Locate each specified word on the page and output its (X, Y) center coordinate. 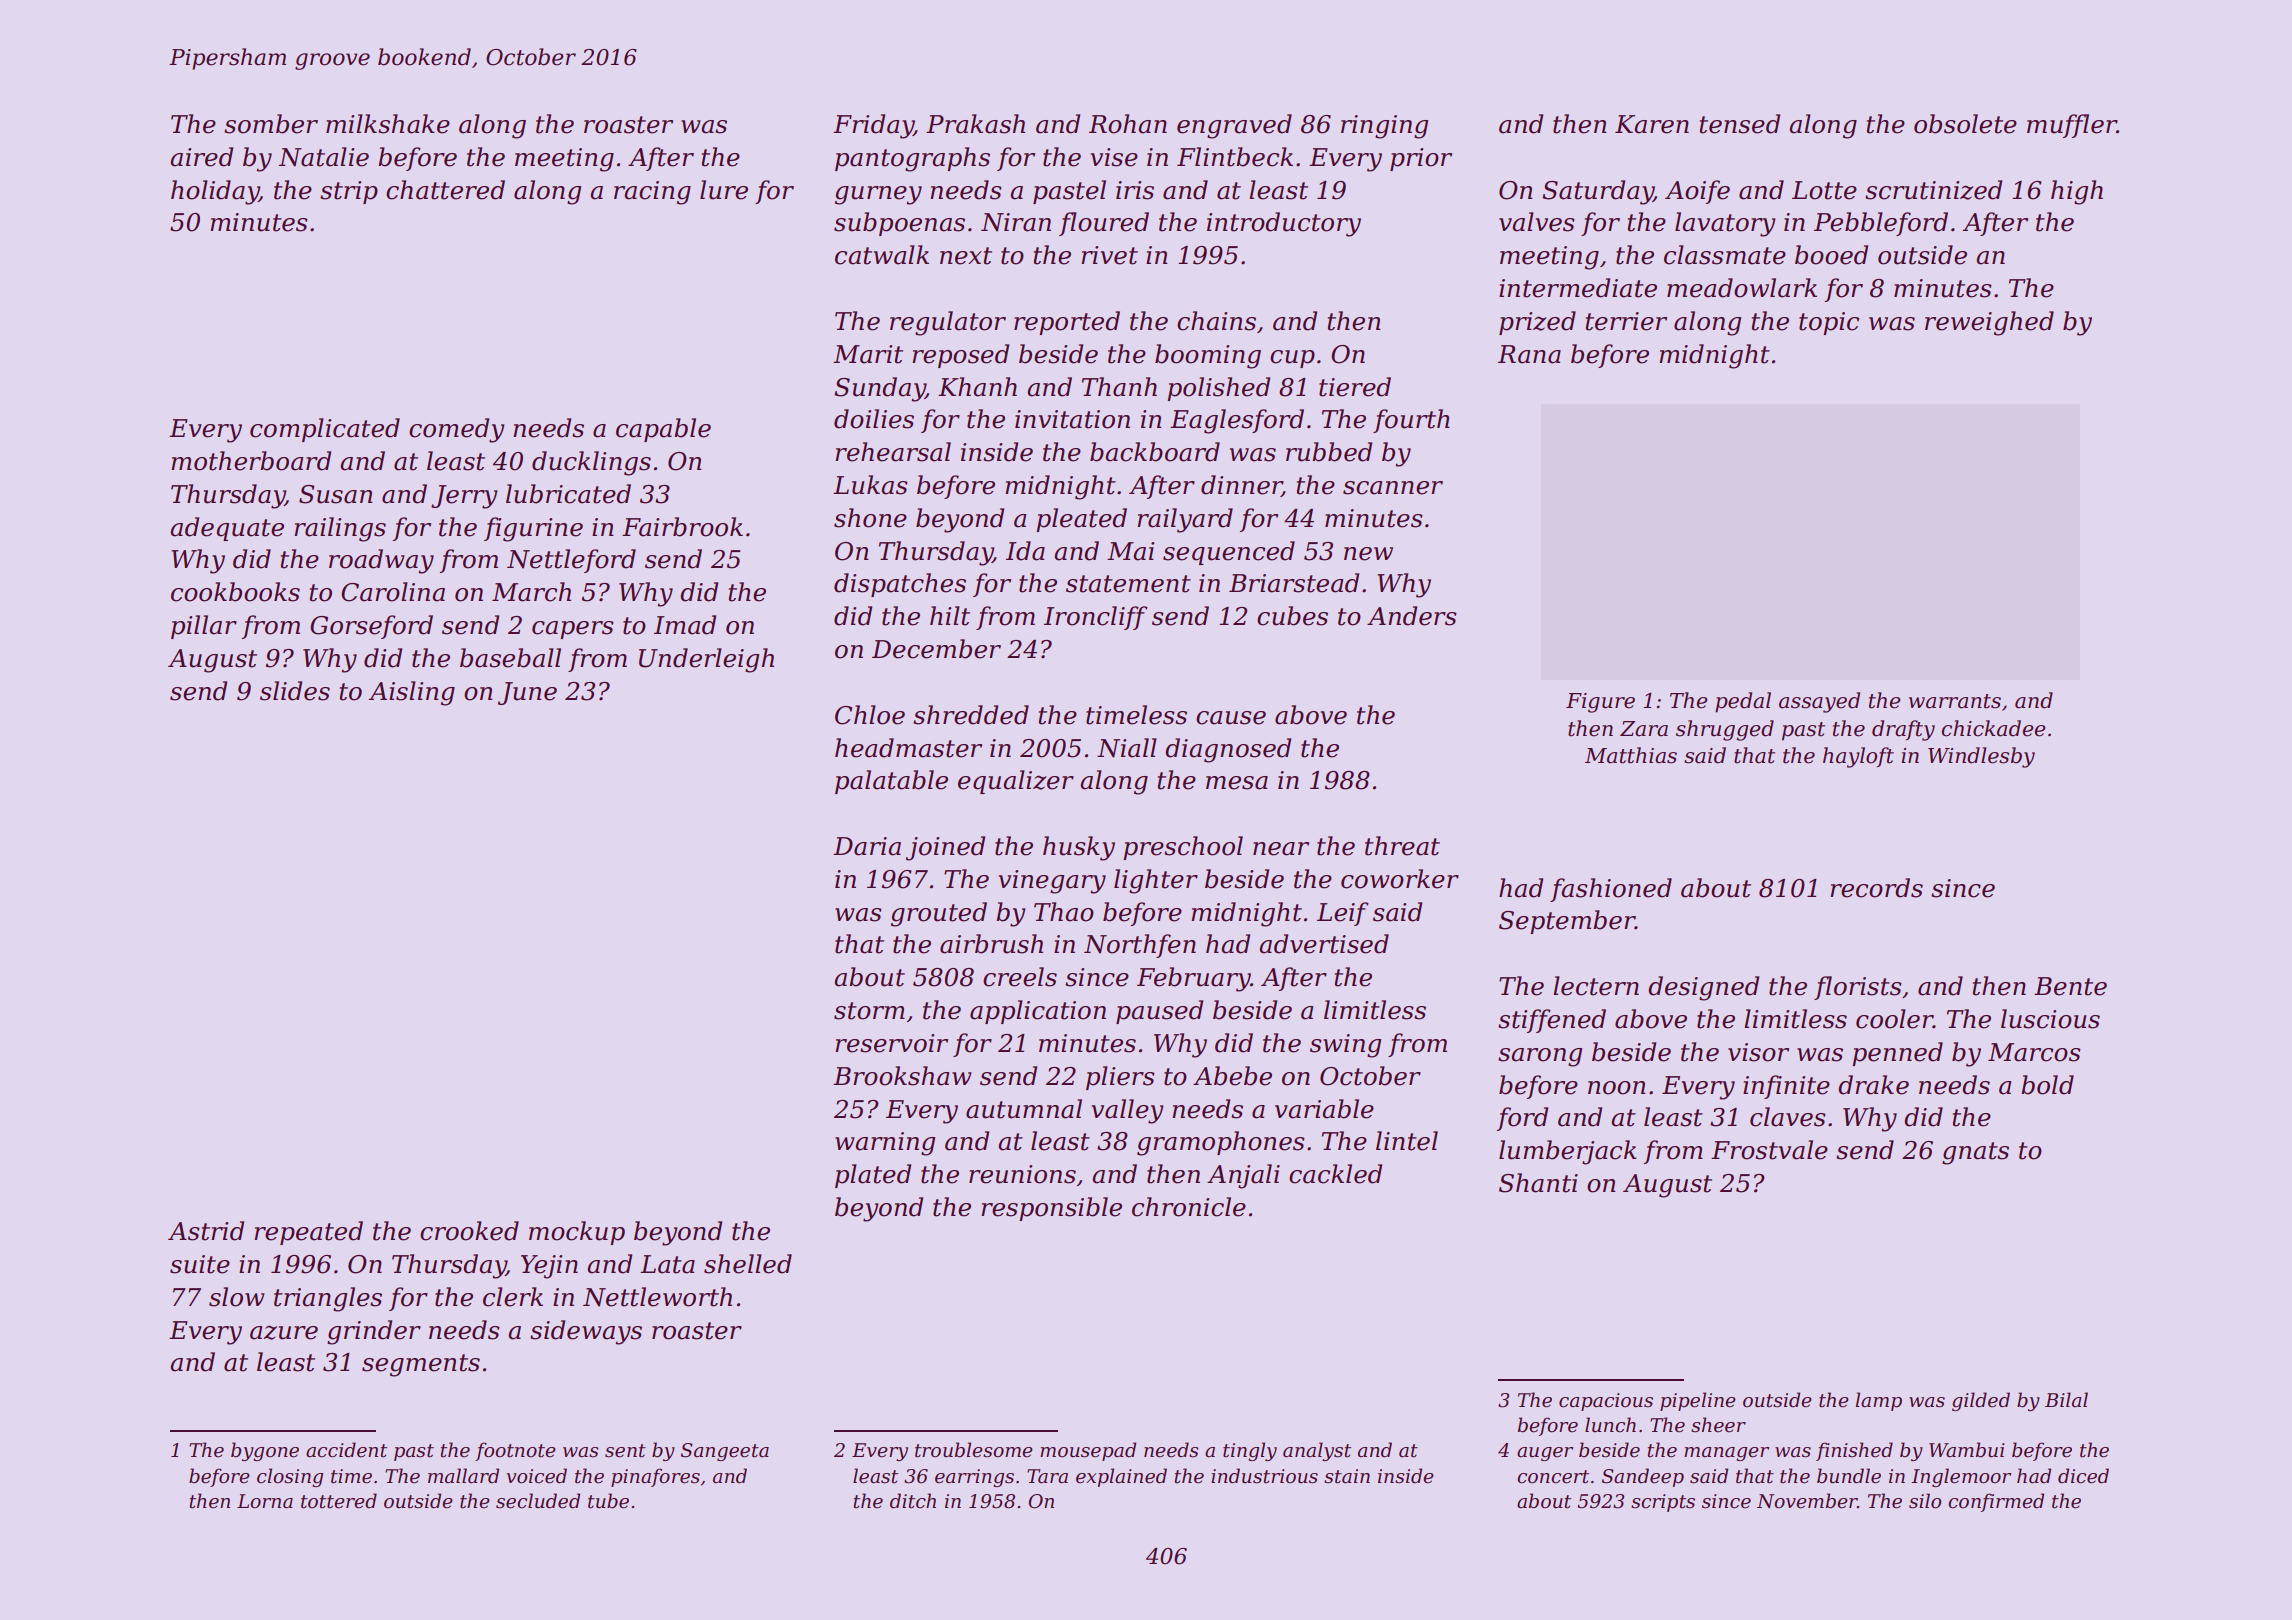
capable (663, 430)
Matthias (1631, 755)
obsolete (1965, 124)
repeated (308, 1233)
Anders (1412, 616)
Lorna (265, 1501)
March (531, 592)
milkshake (388, 124)
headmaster (908, 748)
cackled (1335, 1174)
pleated (1081, 520)
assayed (1819, 702)
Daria (867, 846)
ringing (1384, 127)
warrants (1955, 701)
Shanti (1538, 1183)
